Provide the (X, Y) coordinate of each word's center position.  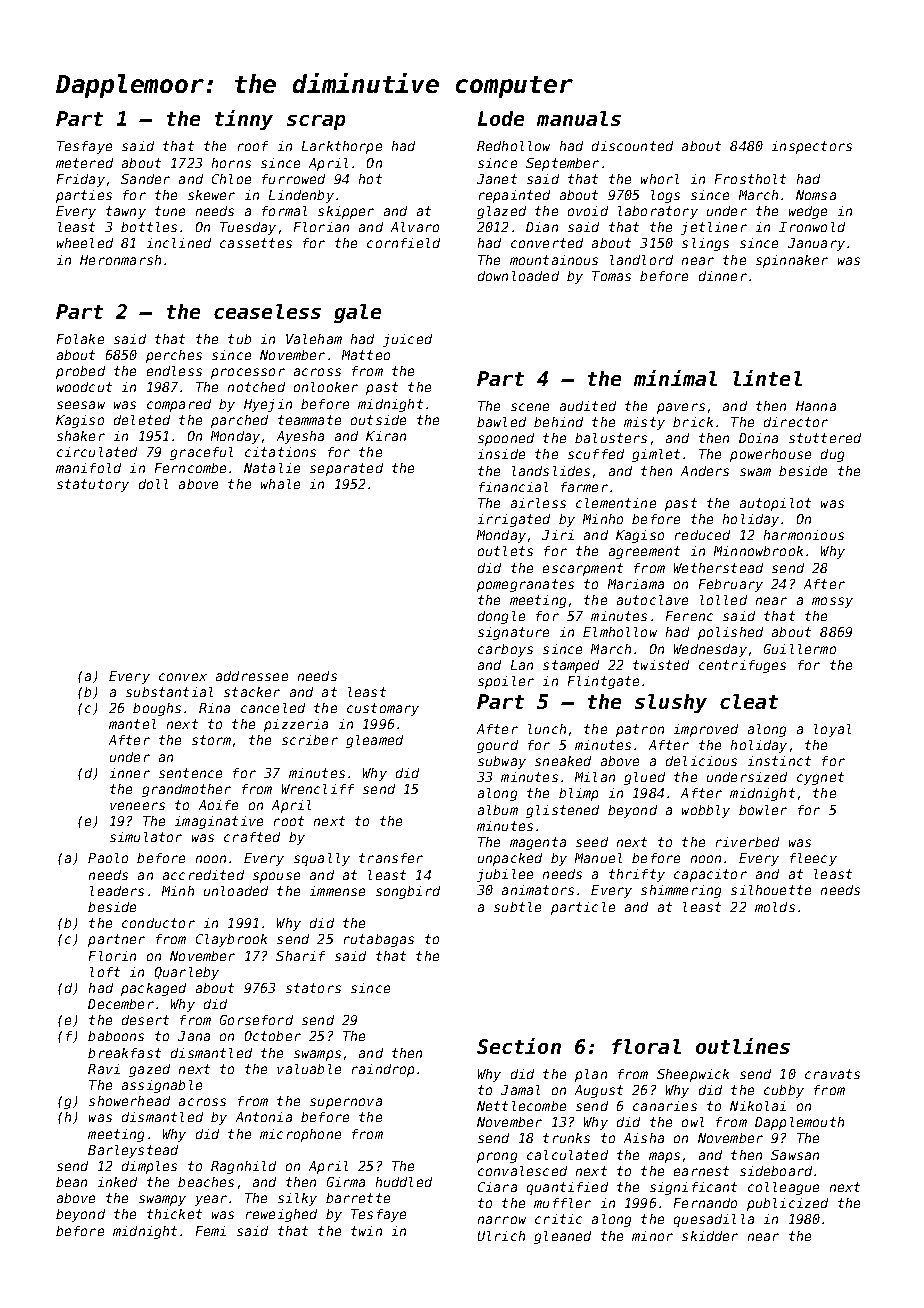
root (289, 821)
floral (646, 1046)
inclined (179, 243)
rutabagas (379, 940)
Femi (211, 1231)
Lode (501, 118)
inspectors (812, 147)
